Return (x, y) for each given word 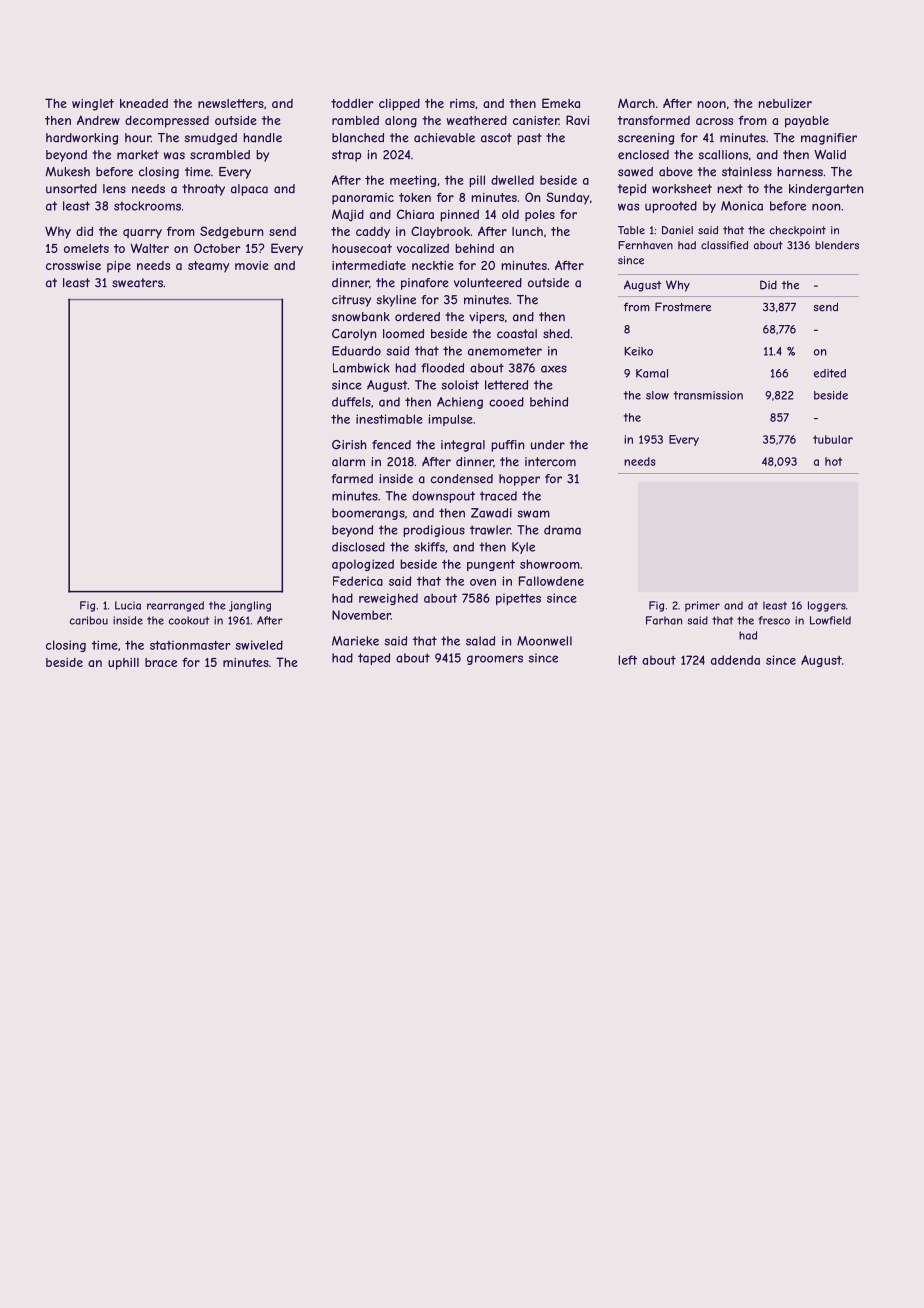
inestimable (389, 419)
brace (161, 662)
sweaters (137, 283)
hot (833, 461)
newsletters (231, 103)
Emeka (561, 103)
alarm (348, 462)
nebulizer (785, 103)
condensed (462, 479)
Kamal (652, 373)
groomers (495, 660)
